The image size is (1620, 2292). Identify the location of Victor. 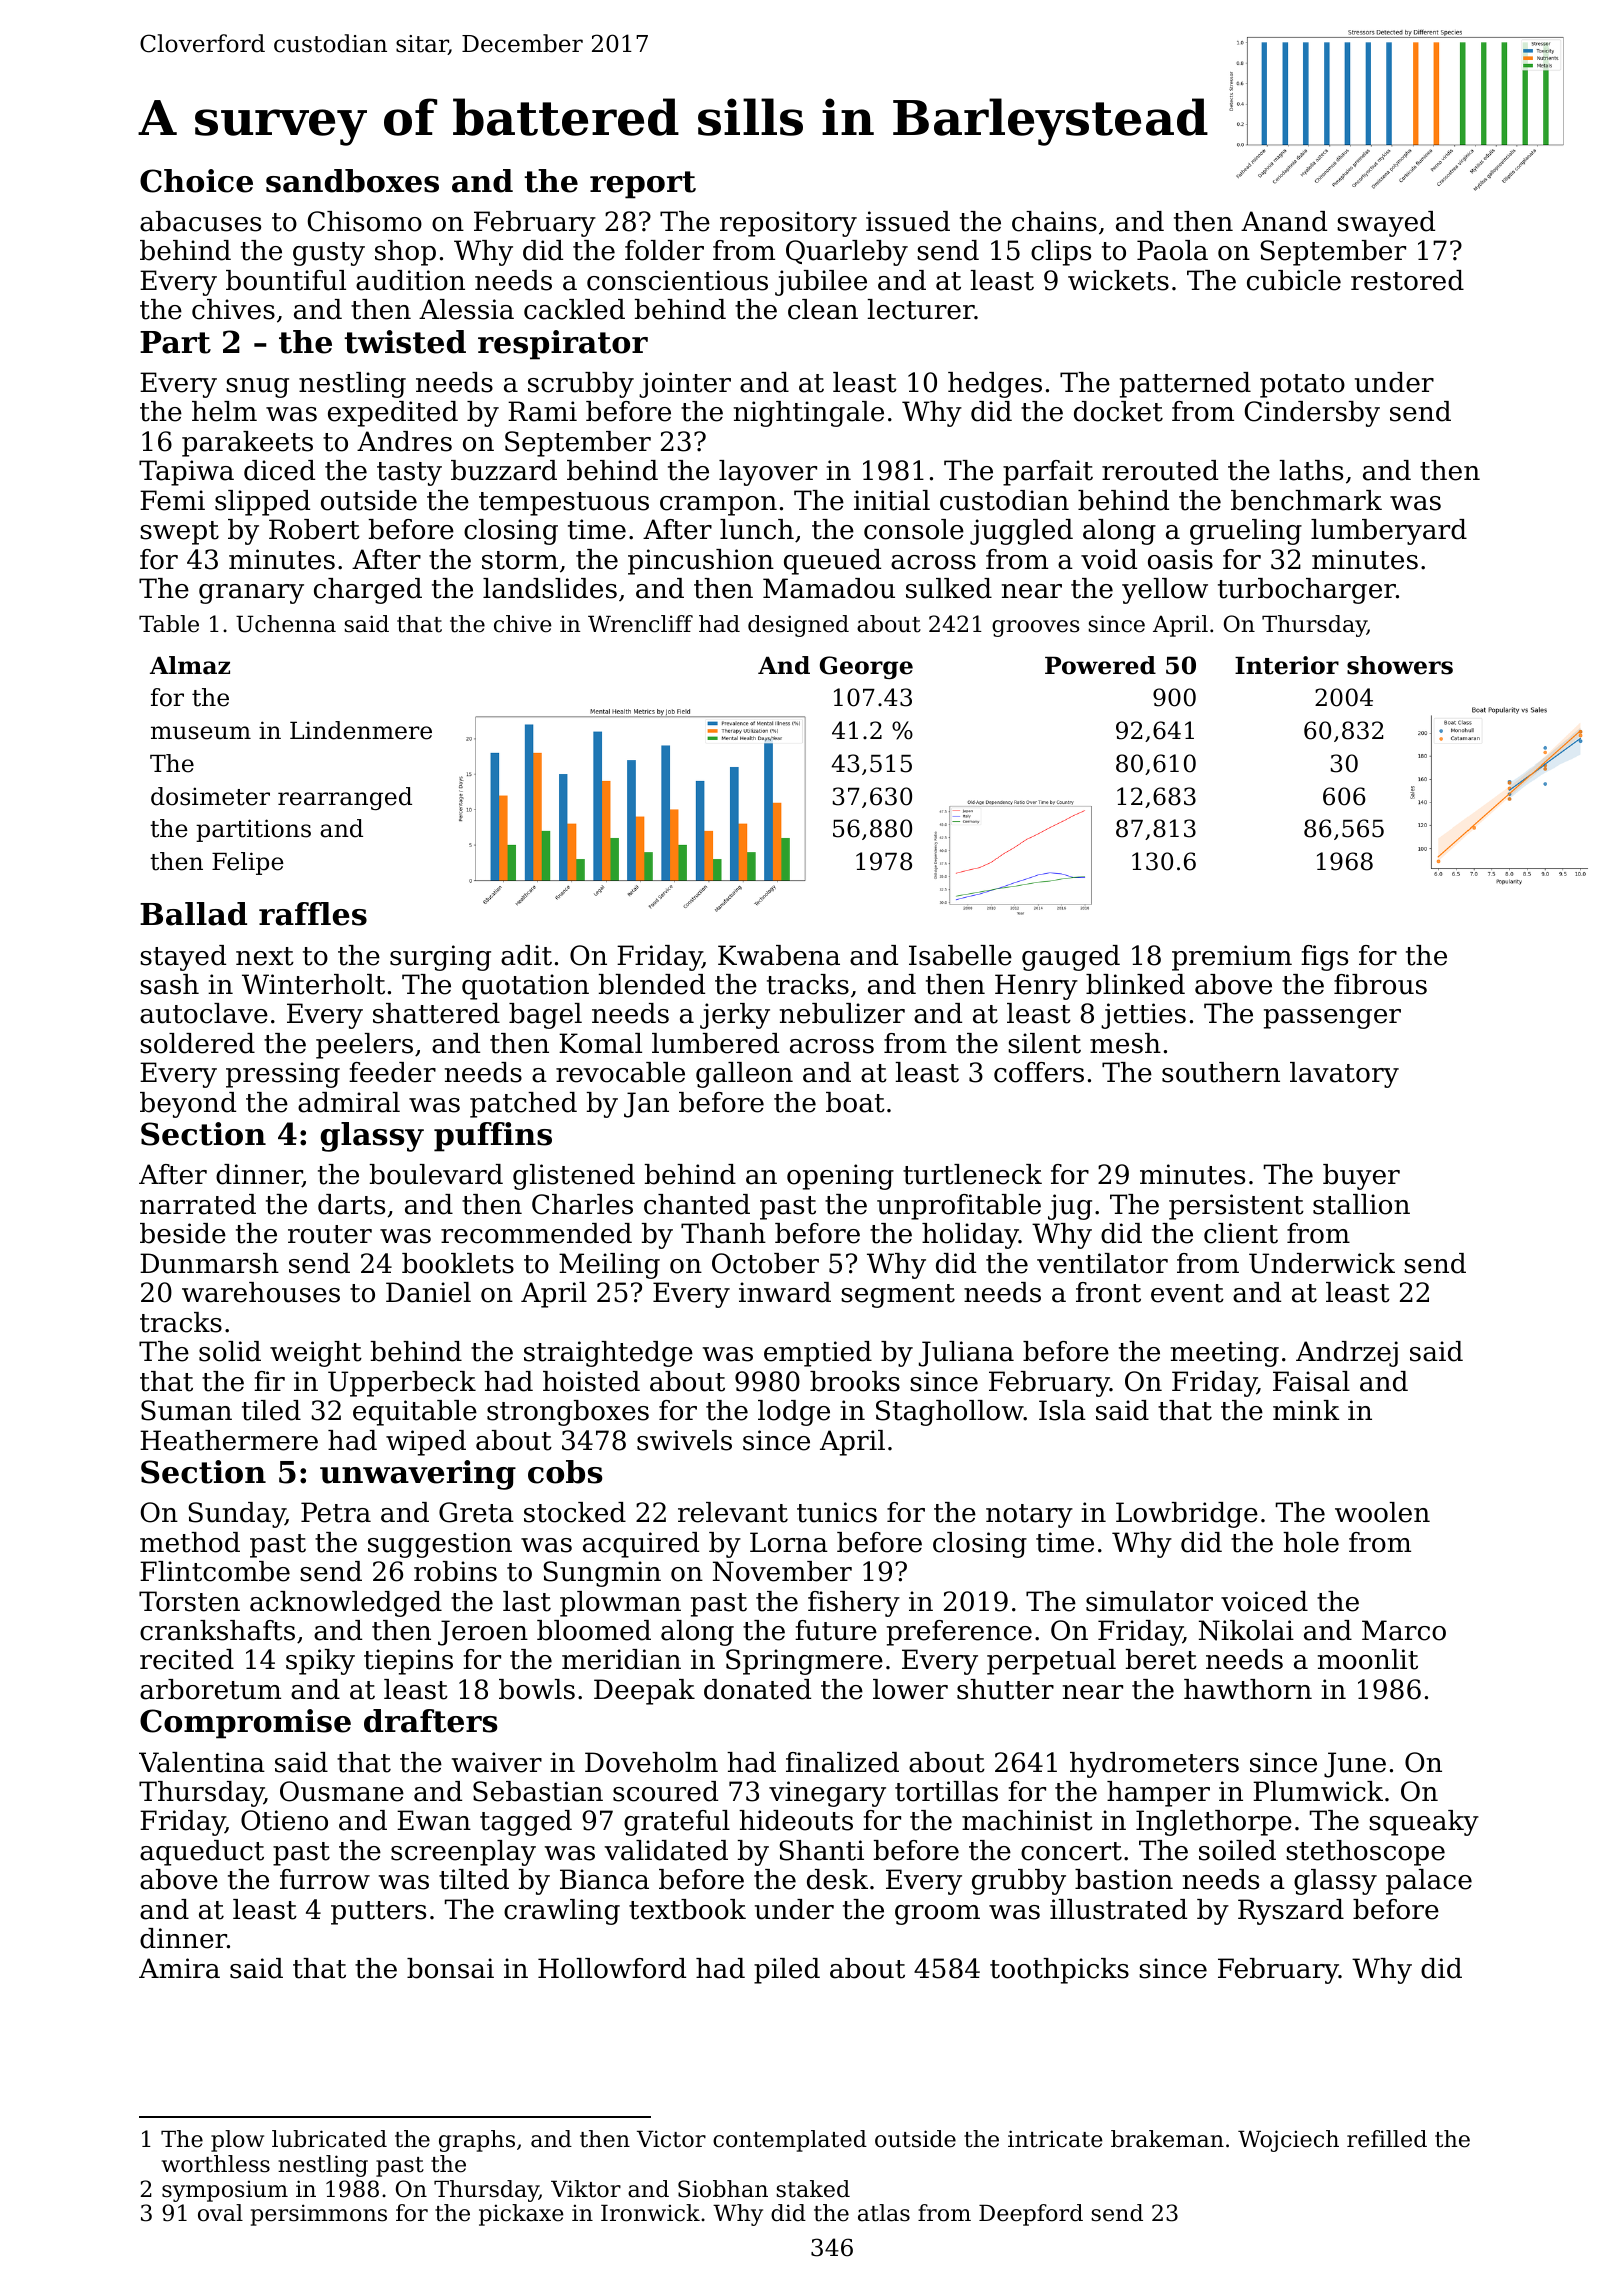
(671, 2139).
